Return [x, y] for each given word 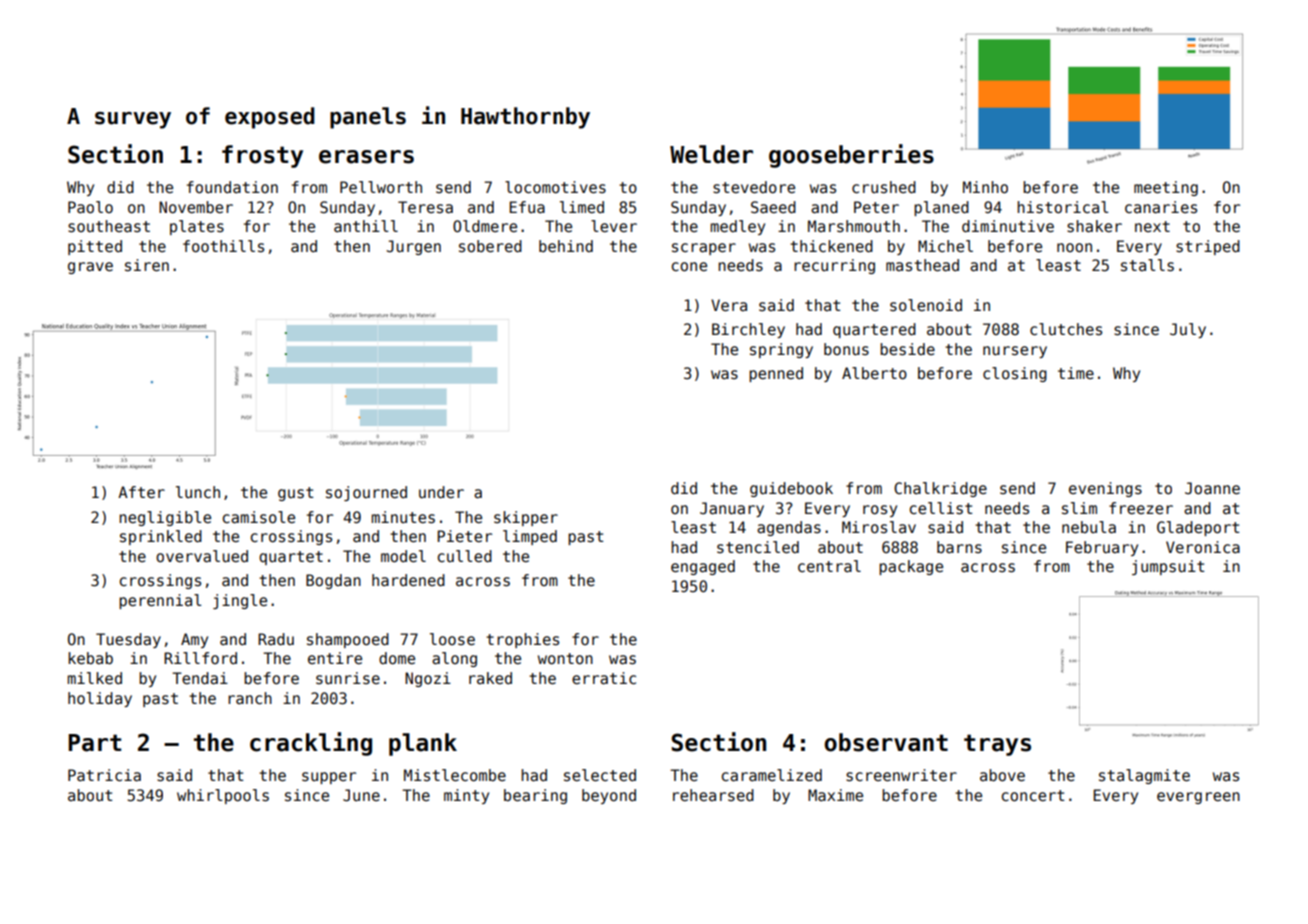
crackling [311, 744]
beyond [609, 796]
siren [147, 265]
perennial [160, 601]
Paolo [90, 207]
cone [689, 266]
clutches [1066, 329]
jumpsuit [1168, 567]
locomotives [555, 187]
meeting [1166, 188]
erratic [604, 678]
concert [1033, 795]
